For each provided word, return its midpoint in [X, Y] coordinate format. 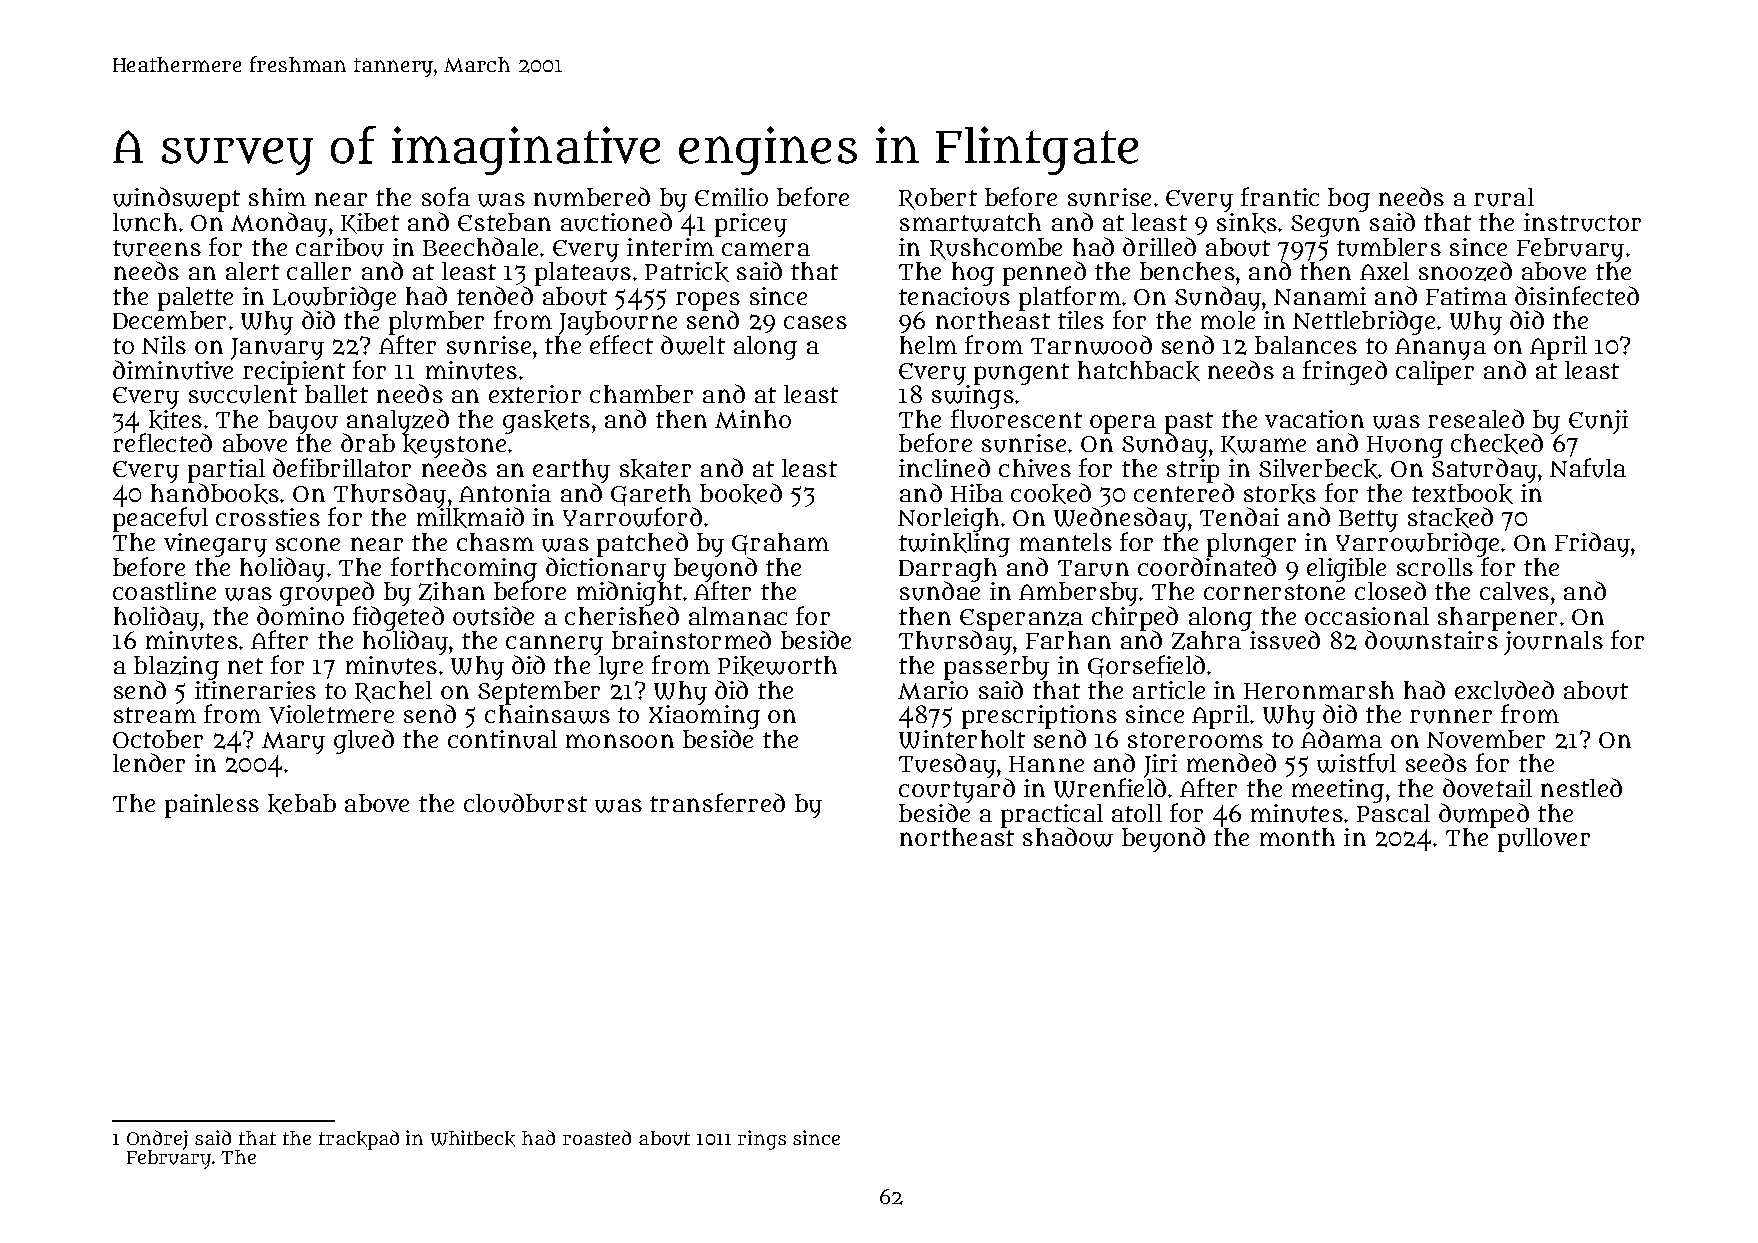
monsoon [620, 741]
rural [1504, 197]
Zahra [1206, 640]
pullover [1544, 840]
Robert [938, 199]
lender [149, 762]
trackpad [359, 1140]
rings [762, 1140]
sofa [446, 196]
